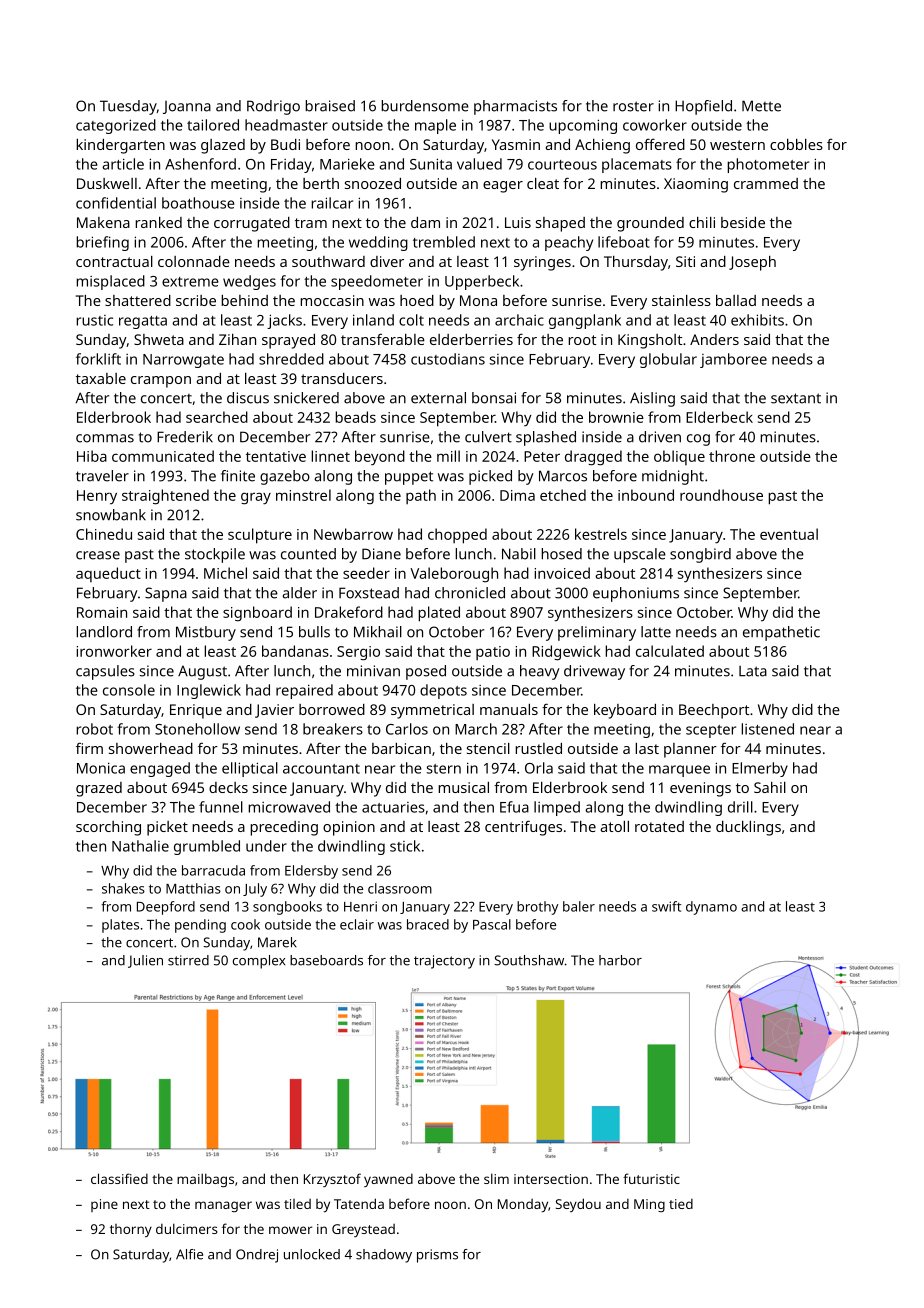 The image size is (924, 1308). What do you see at coordinates (274, 711) in the screenshot?
I see `Javier` at bounding box center [274, 711].
